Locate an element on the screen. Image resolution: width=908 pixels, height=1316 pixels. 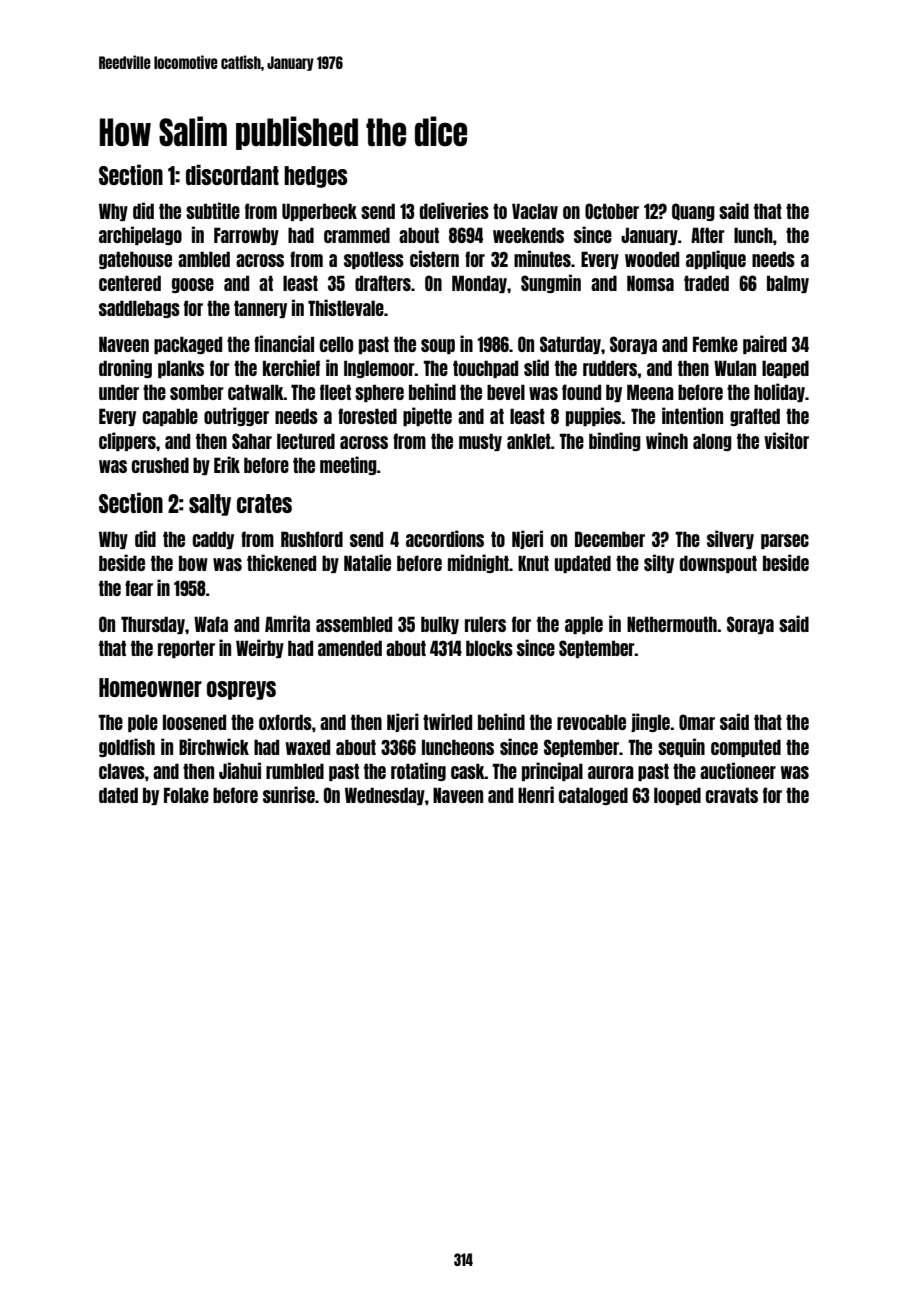
along is located at coordinates (712, 442).
